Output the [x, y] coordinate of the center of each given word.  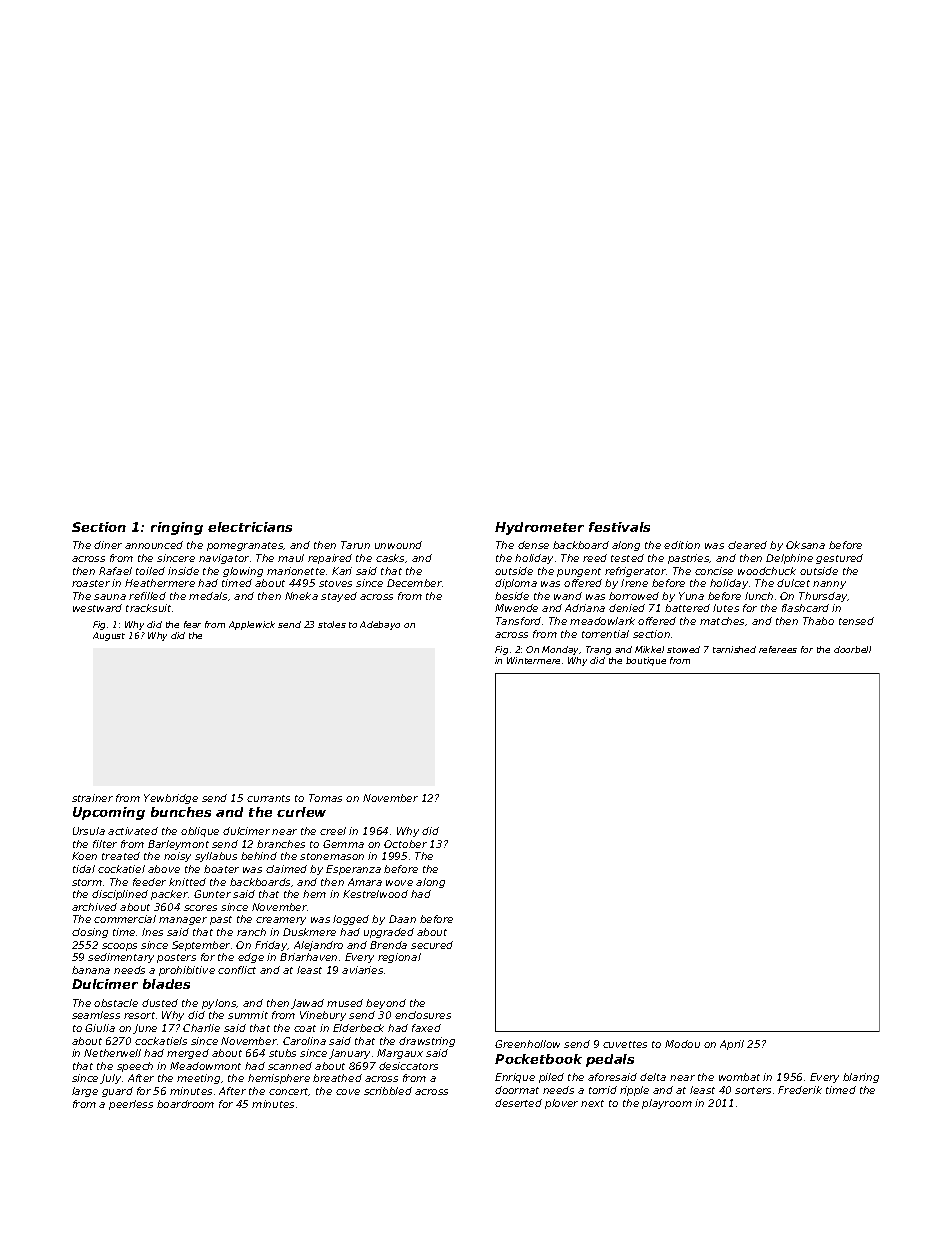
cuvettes [625, 1044]
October [405, 844]
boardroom [185, 1104]
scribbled [388, 1091]
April [732, 1045]
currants [268, 798]
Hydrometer [539, 528]
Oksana [805, 545]
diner [108, 545]
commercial [125, 919]
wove [399, 883]
